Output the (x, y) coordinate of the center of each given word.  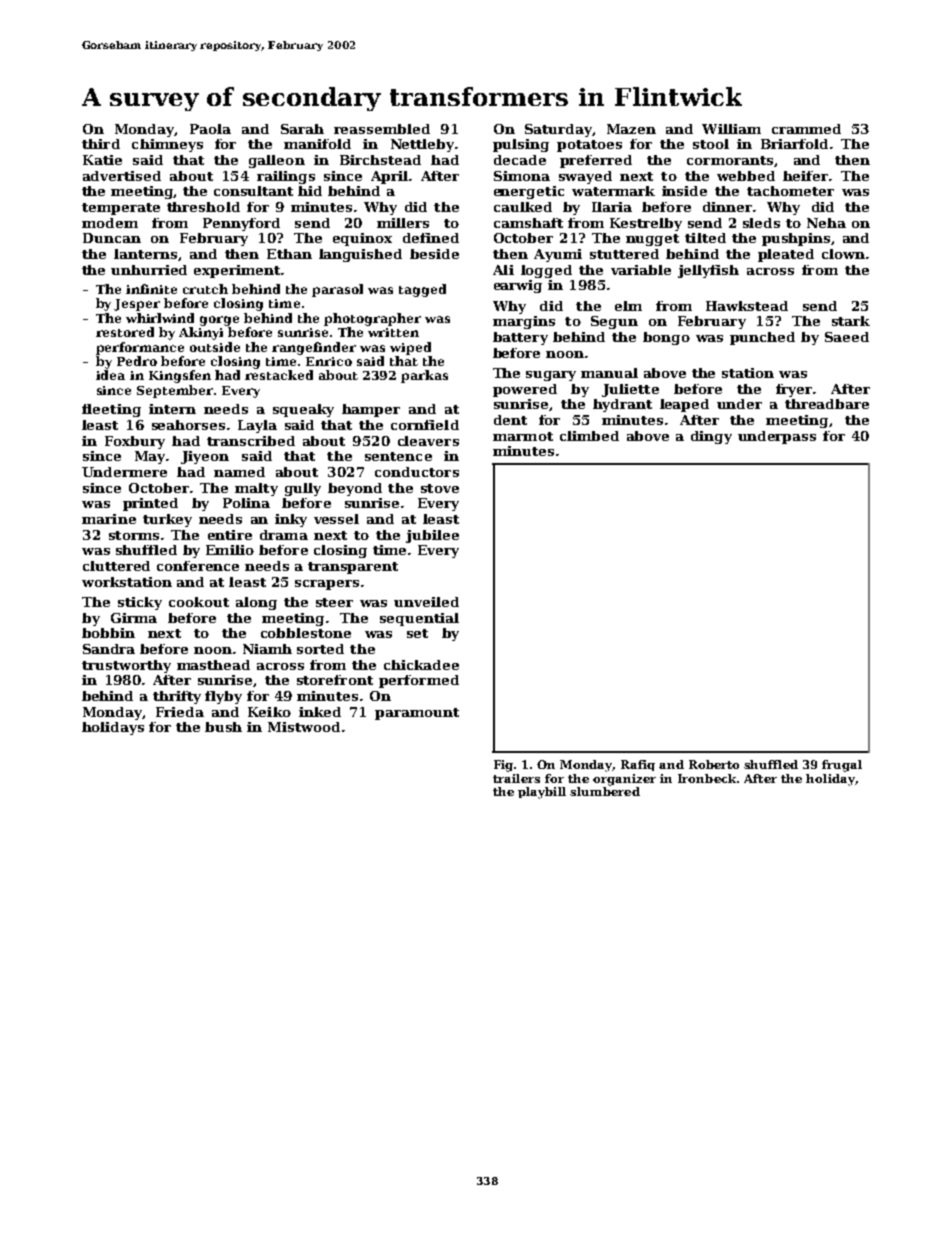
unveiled (426, 602)
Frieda (180, 712)
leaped (684, 405)
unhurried (149, 270)
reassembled (382, 129)
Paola (210, 129)
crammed (806, 129)
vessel (336, 519)
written (393, 332)
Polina (246, 503)
